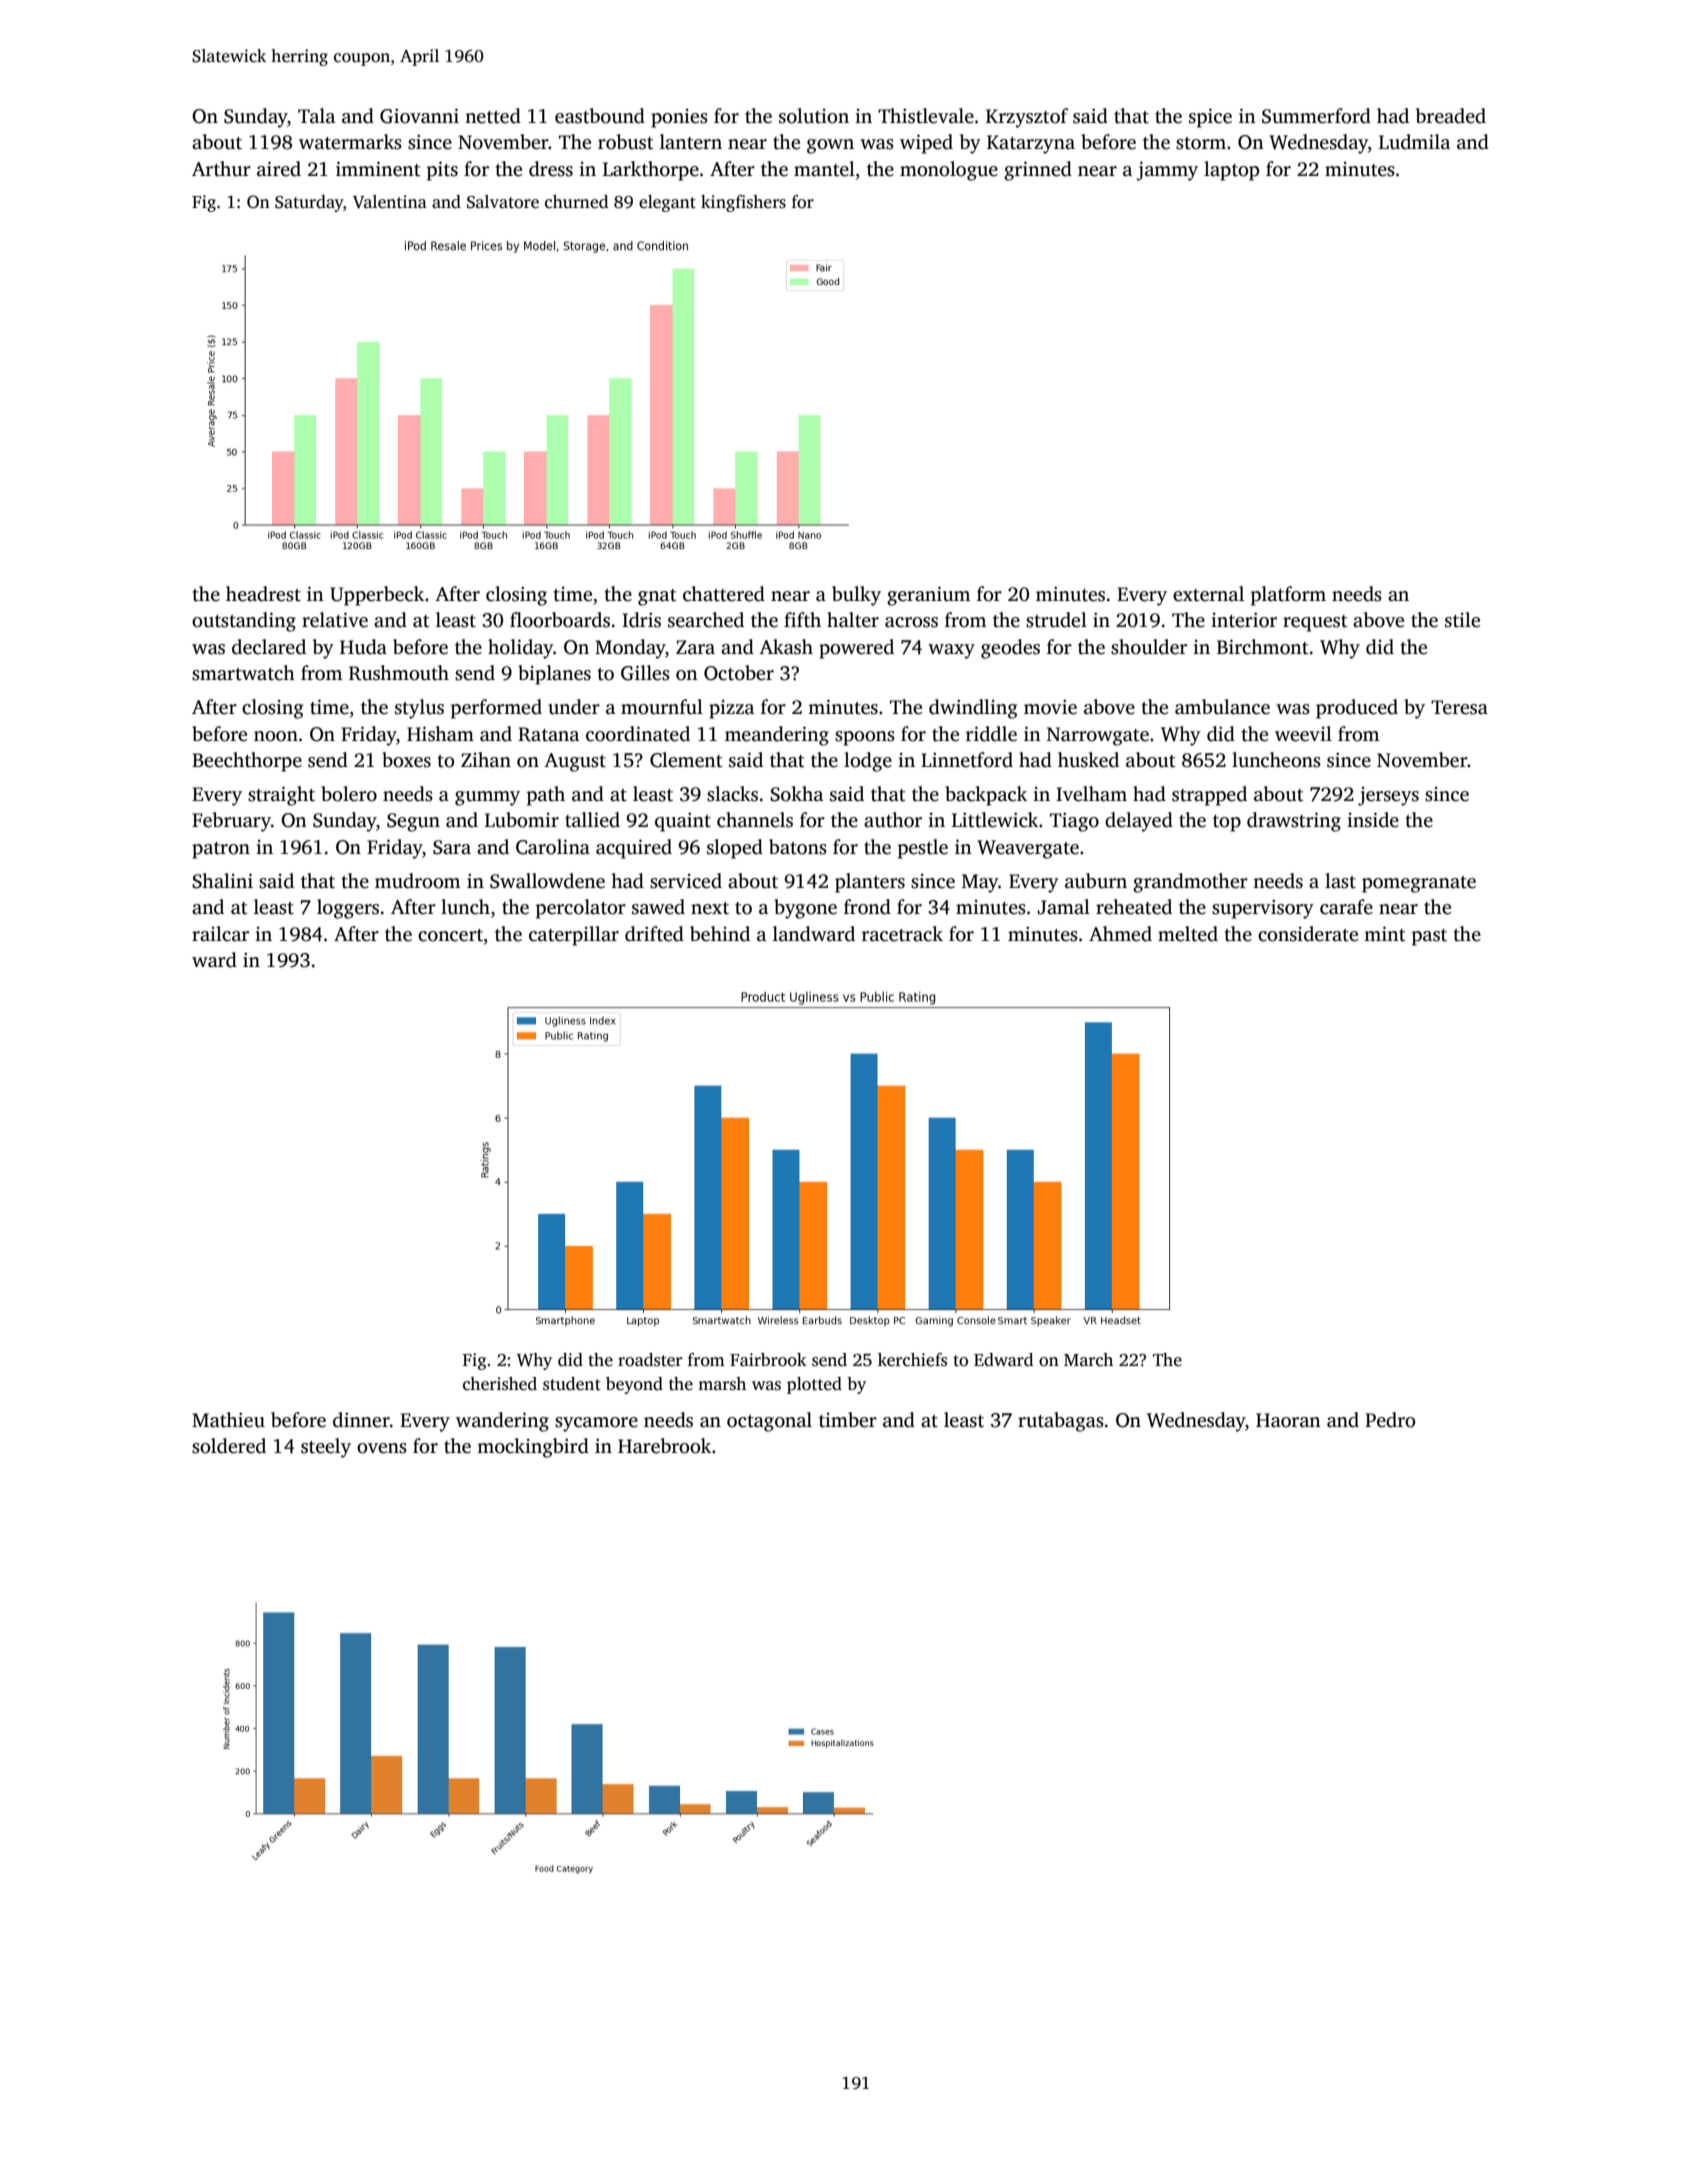 This screenshot has height=2178, width=1683. What do you see at coordinates (1459, 707) in the screenshot?
I see `Teresa` at bounding box center [1459, 707].
